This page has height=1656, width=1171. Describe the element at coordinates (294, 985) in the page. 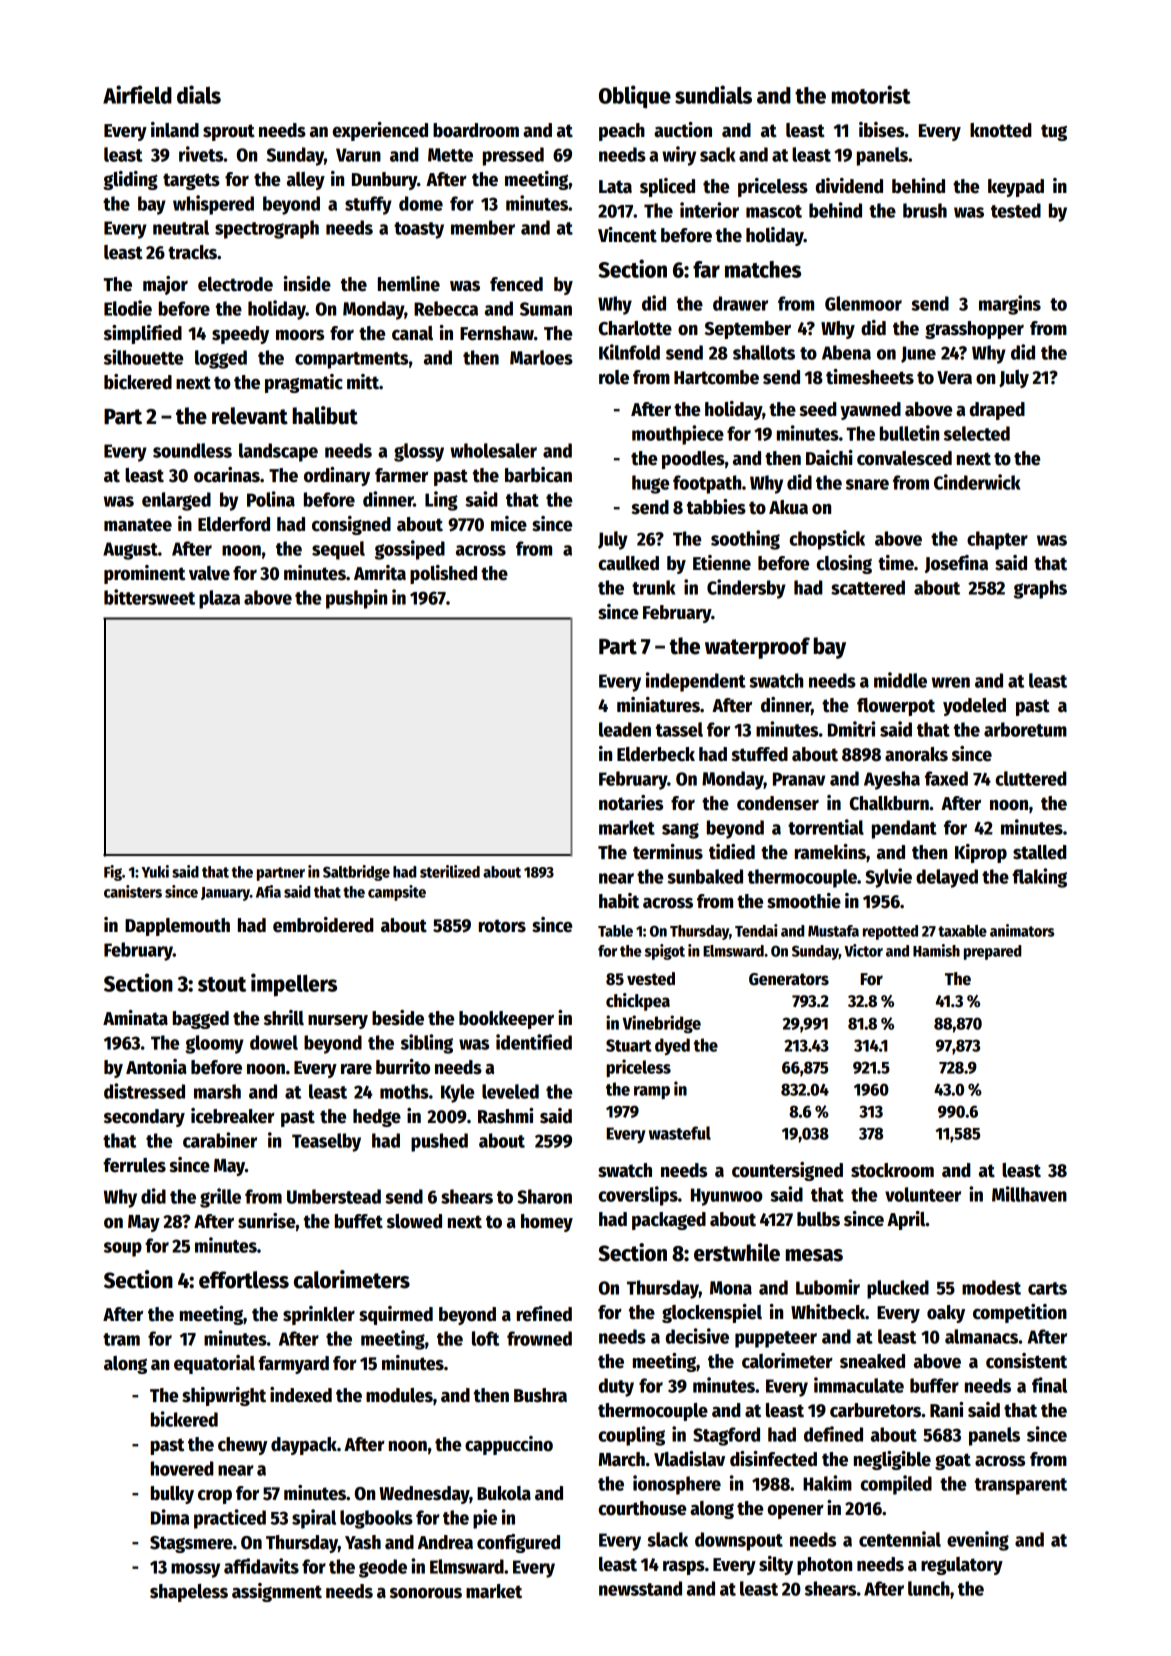

I see `impellers` at that location.
